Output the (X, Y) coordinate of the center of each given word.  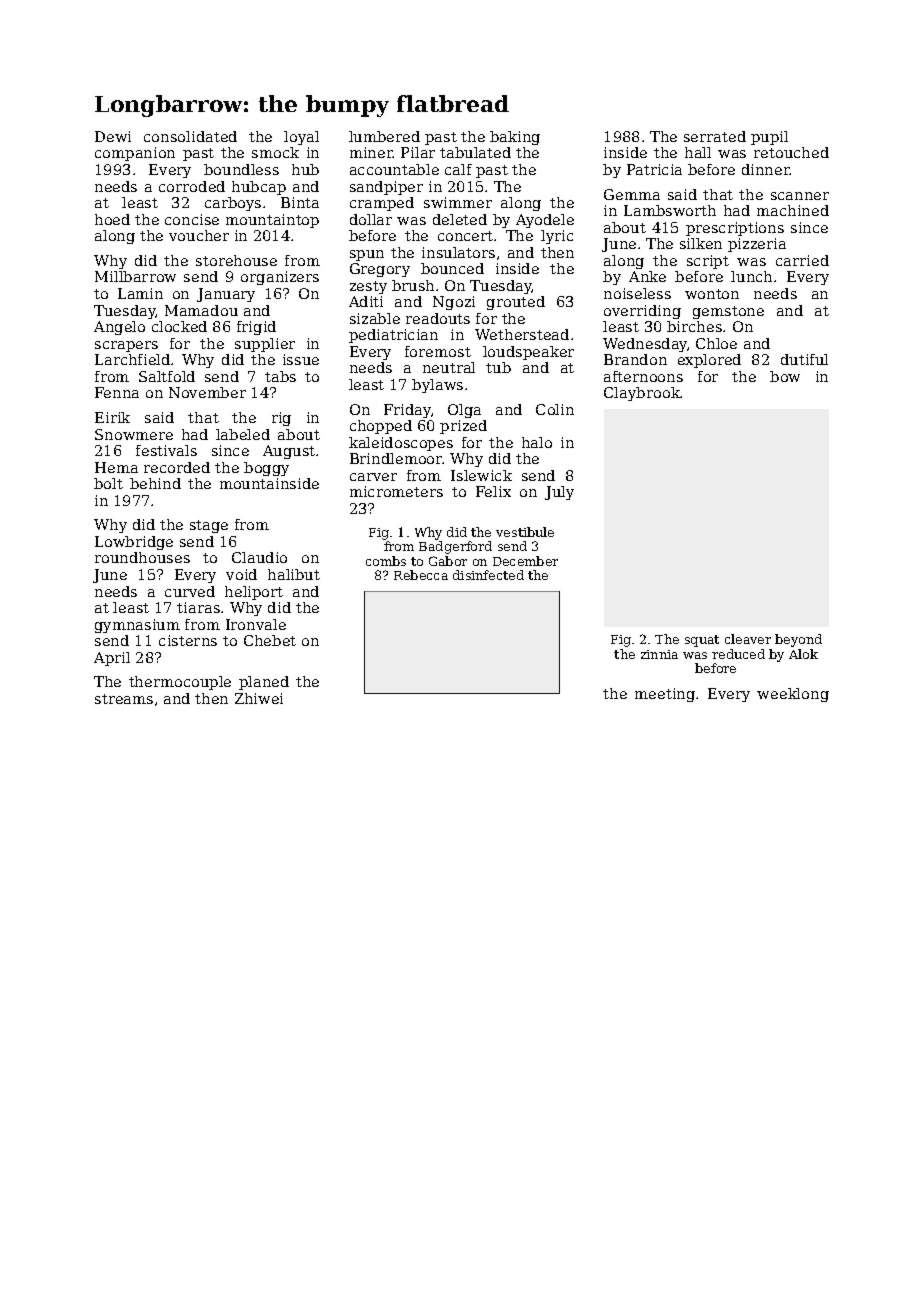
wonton (712, 294)
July (559, 493)
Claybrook (642, 394)
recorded (177, 467)
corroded (192, 186)
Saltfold (167, 376)
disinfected (488, 575)
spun (367, 255)
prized (463, 427)
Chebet (270, 640)
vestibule (525, 532)
